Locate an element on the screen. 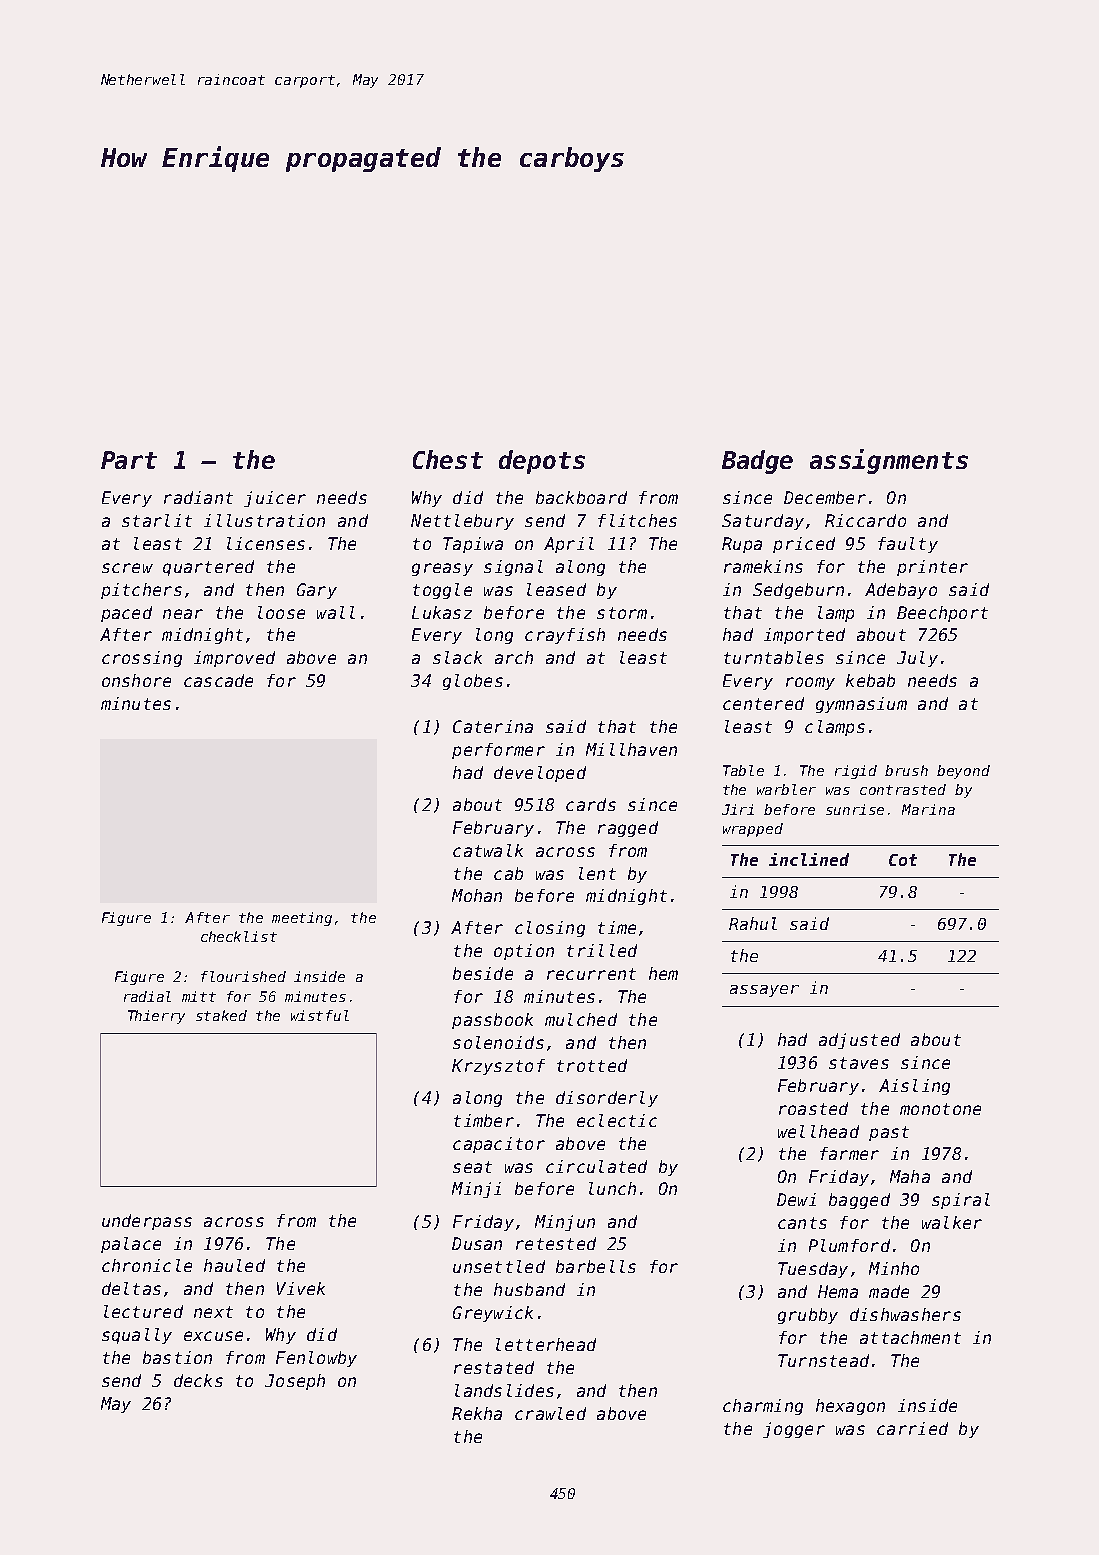  staked is located at coordinates (221, 1015).
